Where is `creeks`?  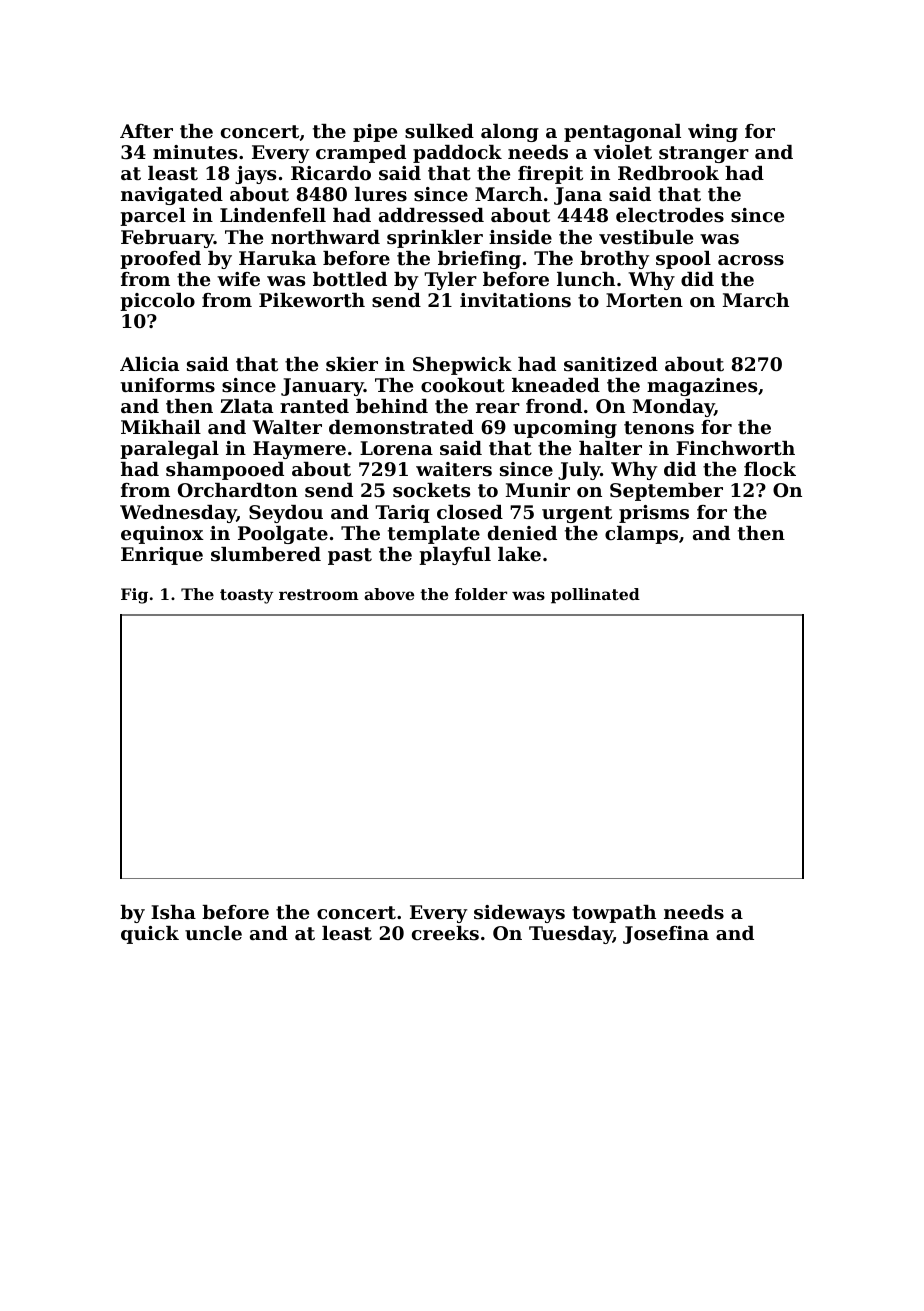 creeks is located at coordinates (445, 933).
